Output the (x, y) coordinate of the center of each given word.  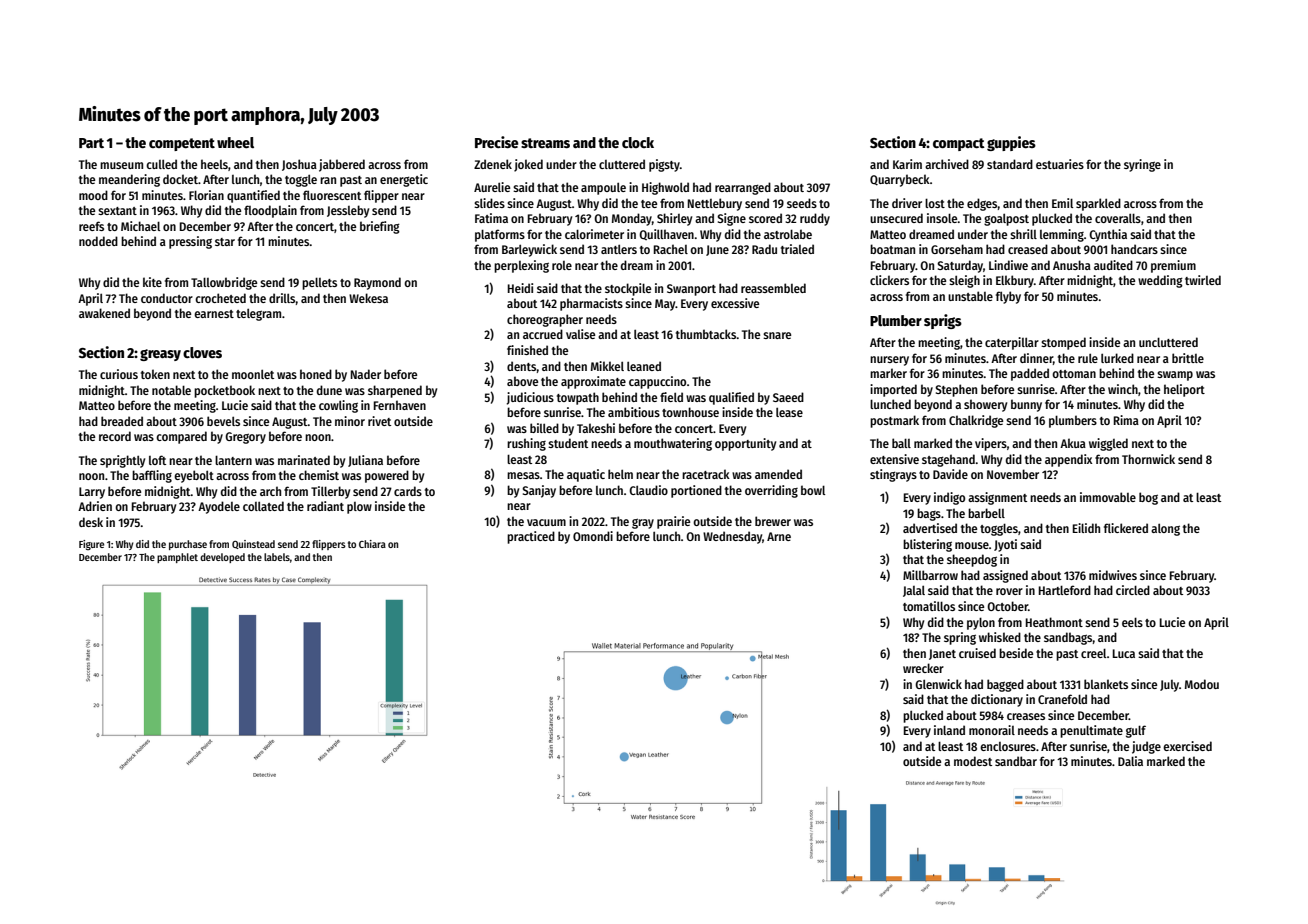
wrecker (923, 668)
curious (119, 374)
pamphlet (177, 558)
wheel (235, 142)
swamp (1175, 376)
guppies (1011, 143)
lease (789, 412)
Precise (497, 142)
